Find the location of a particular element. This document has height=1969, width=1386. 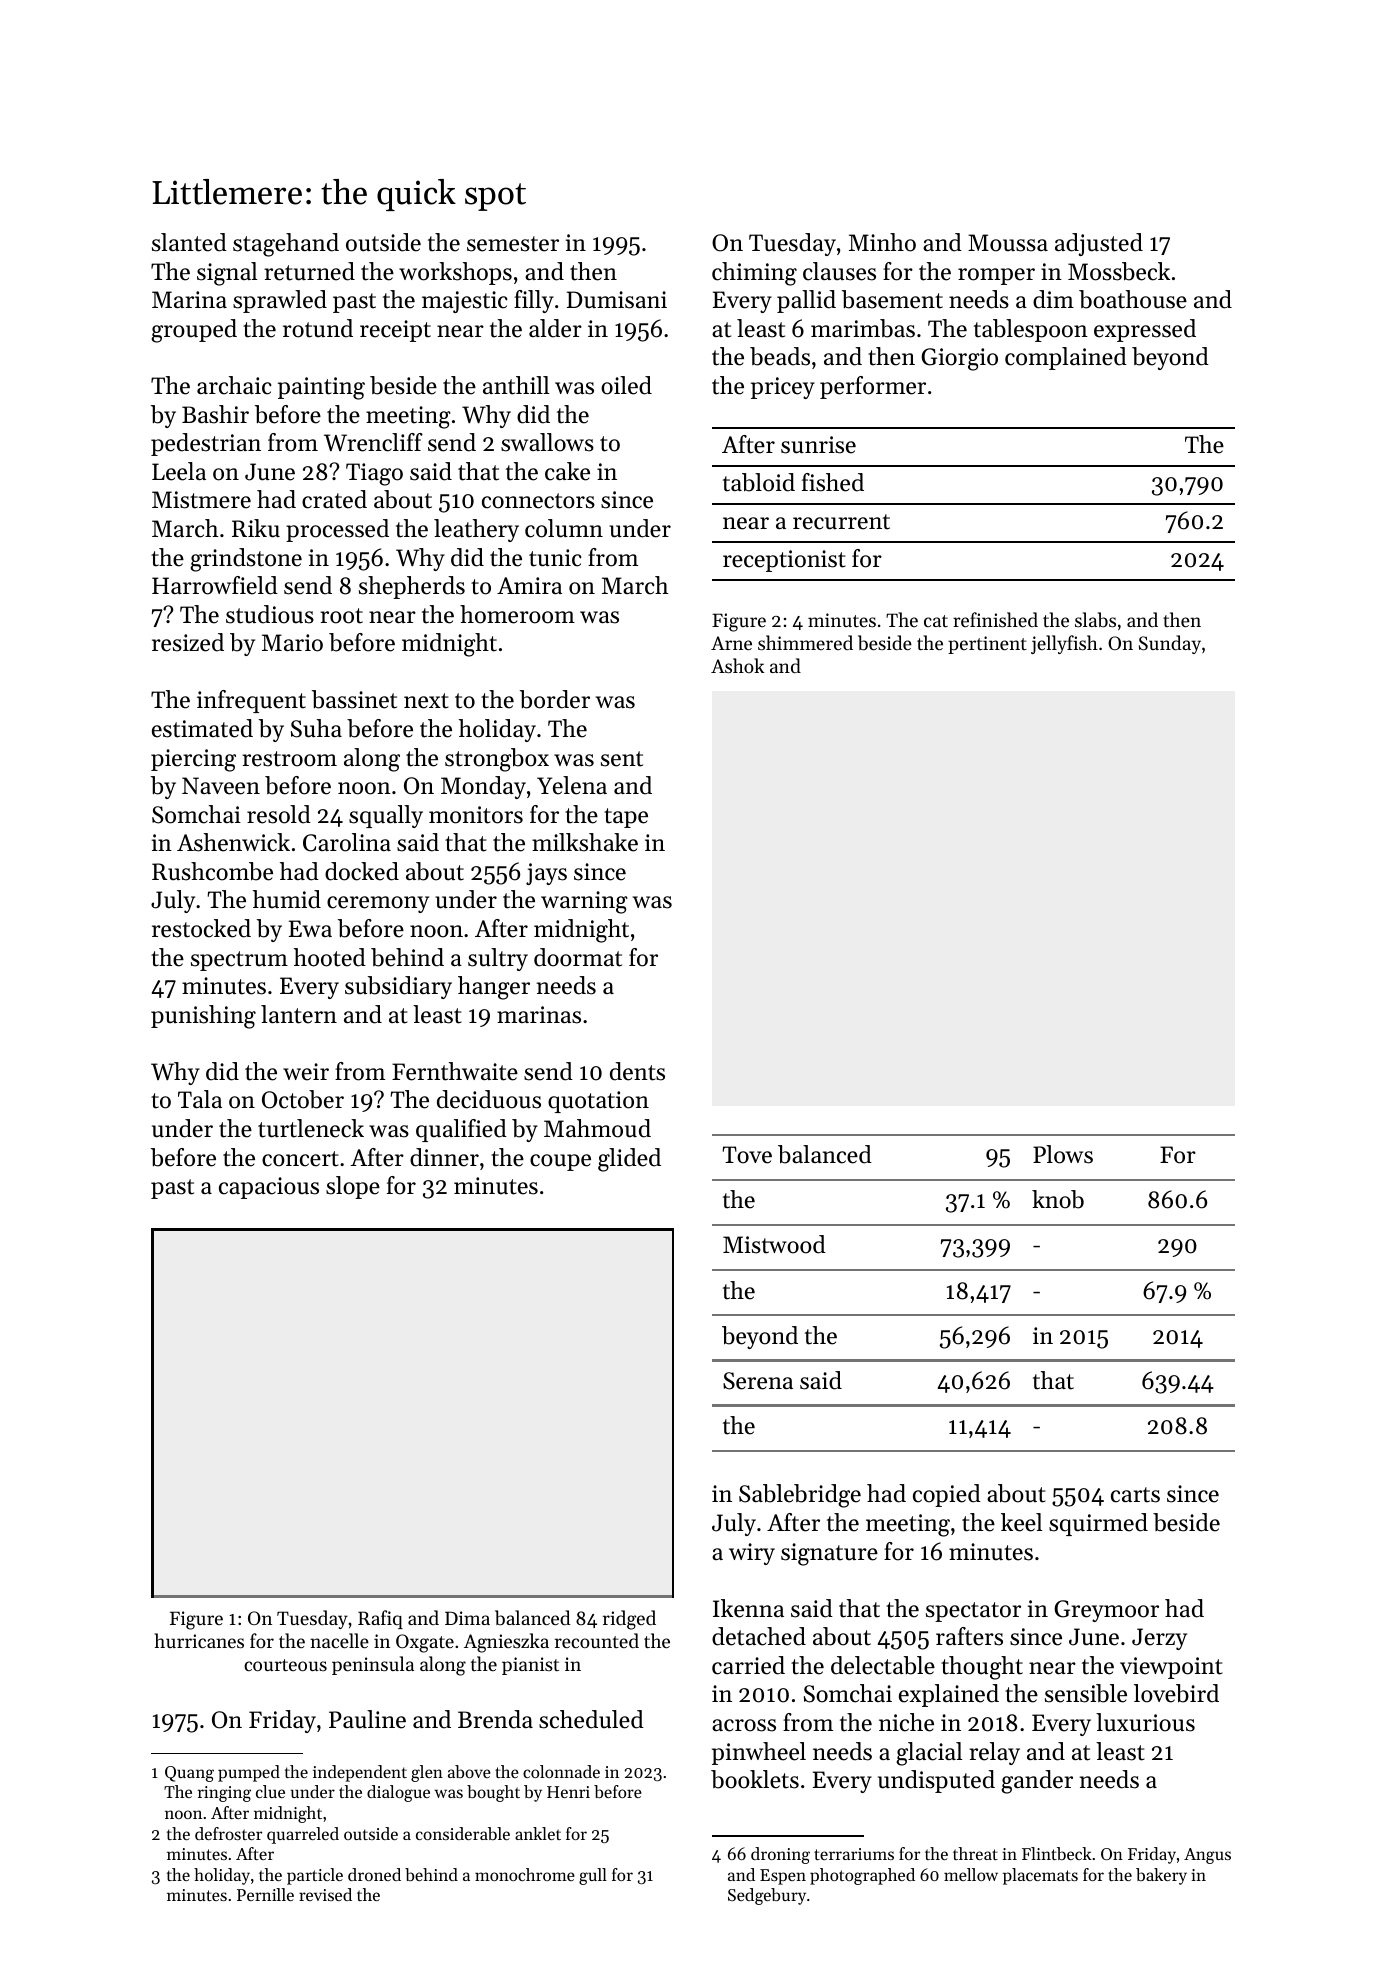

Rafiq is located at coordinates (380, 1619).
